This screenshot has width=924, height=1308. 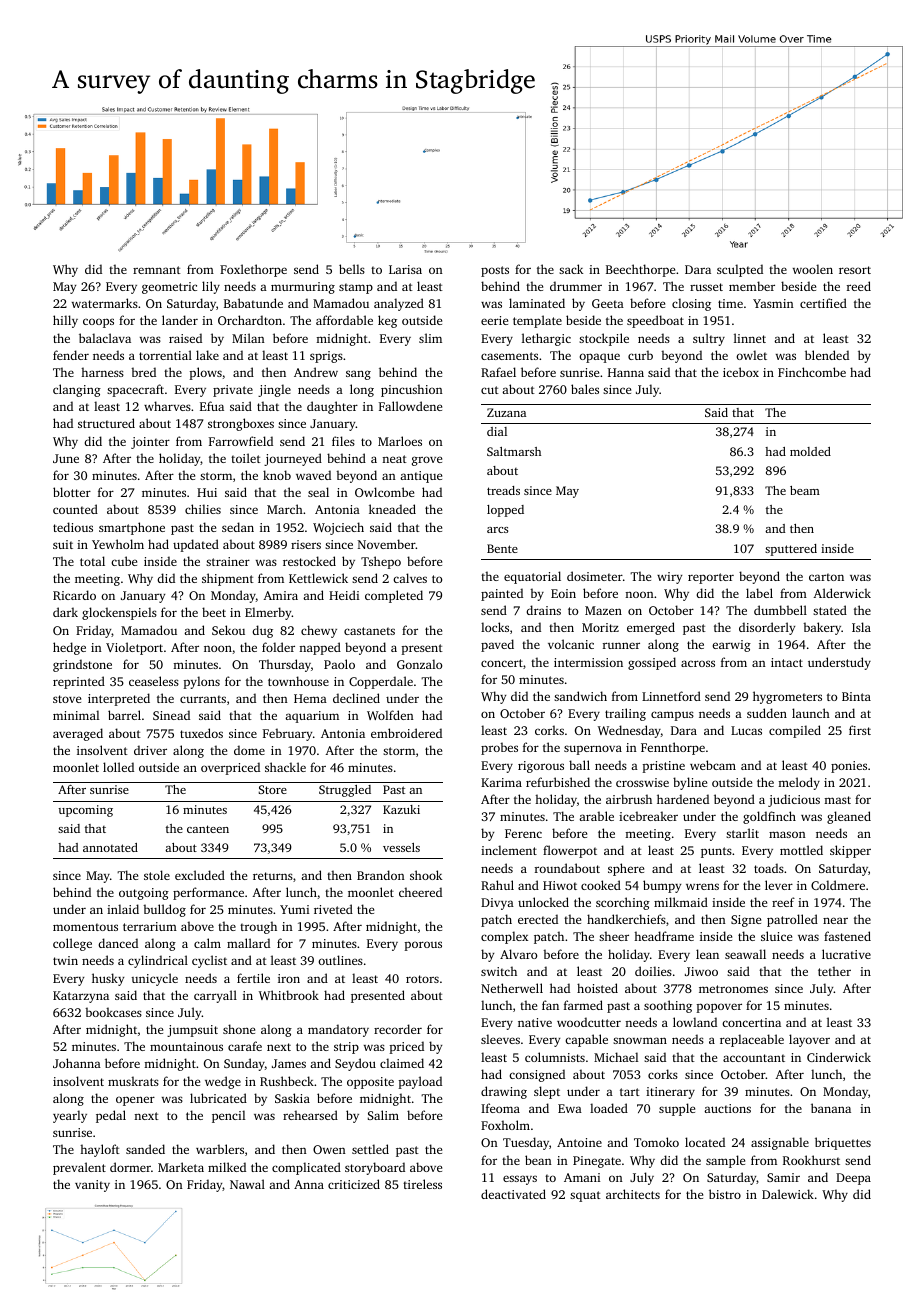 What do you see at coordinates (855, 270) in the screenshot?
I see `resort` at bounding box center [855, 270].
